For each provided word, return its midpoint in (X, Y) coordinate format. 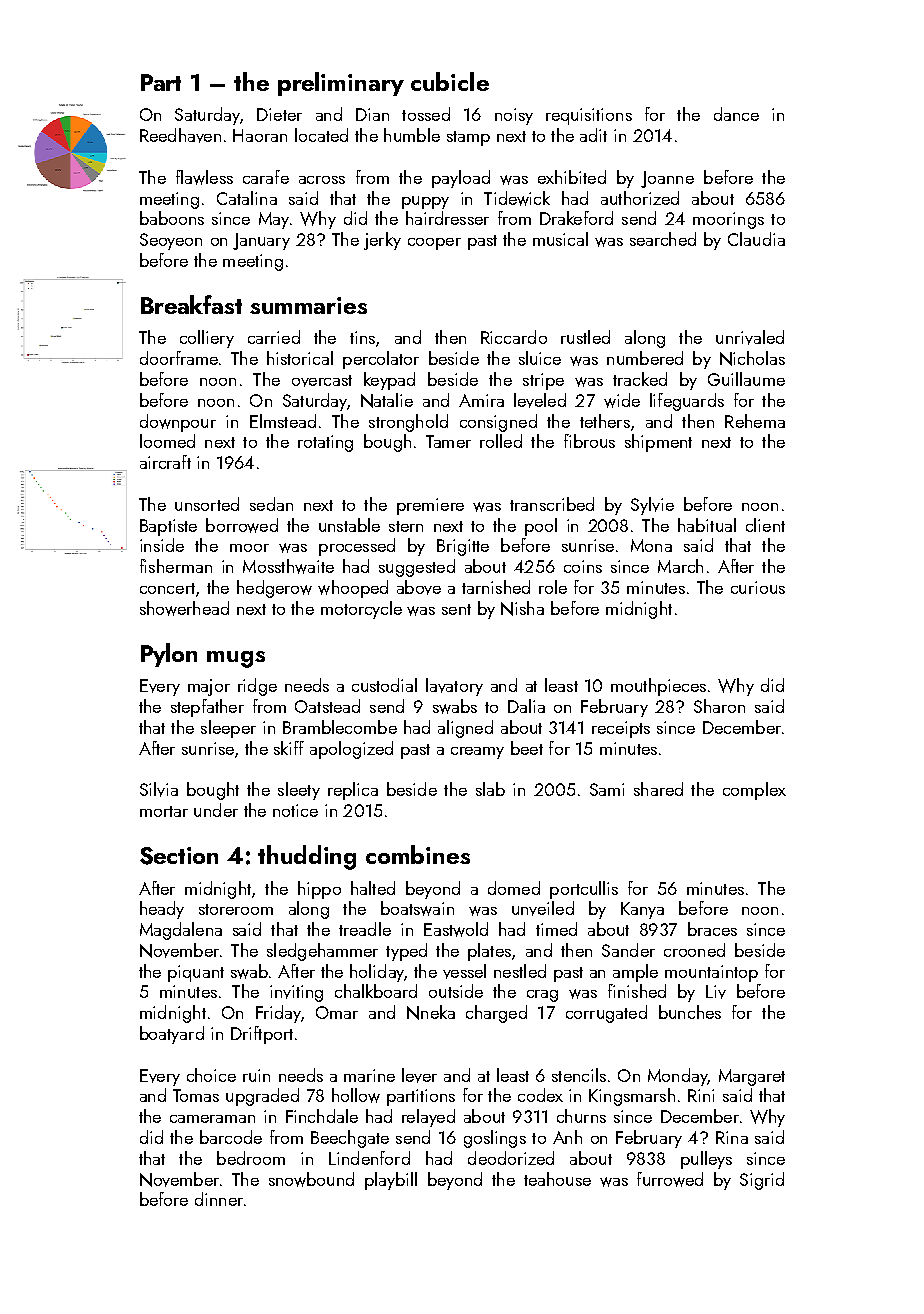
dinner (219, 1199)
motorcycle (361, 610)
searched (663, 239)
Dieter (279, 114)
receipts (621, 729)
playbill (391, 1181)
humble (412, 135)
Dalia (526, 706)
